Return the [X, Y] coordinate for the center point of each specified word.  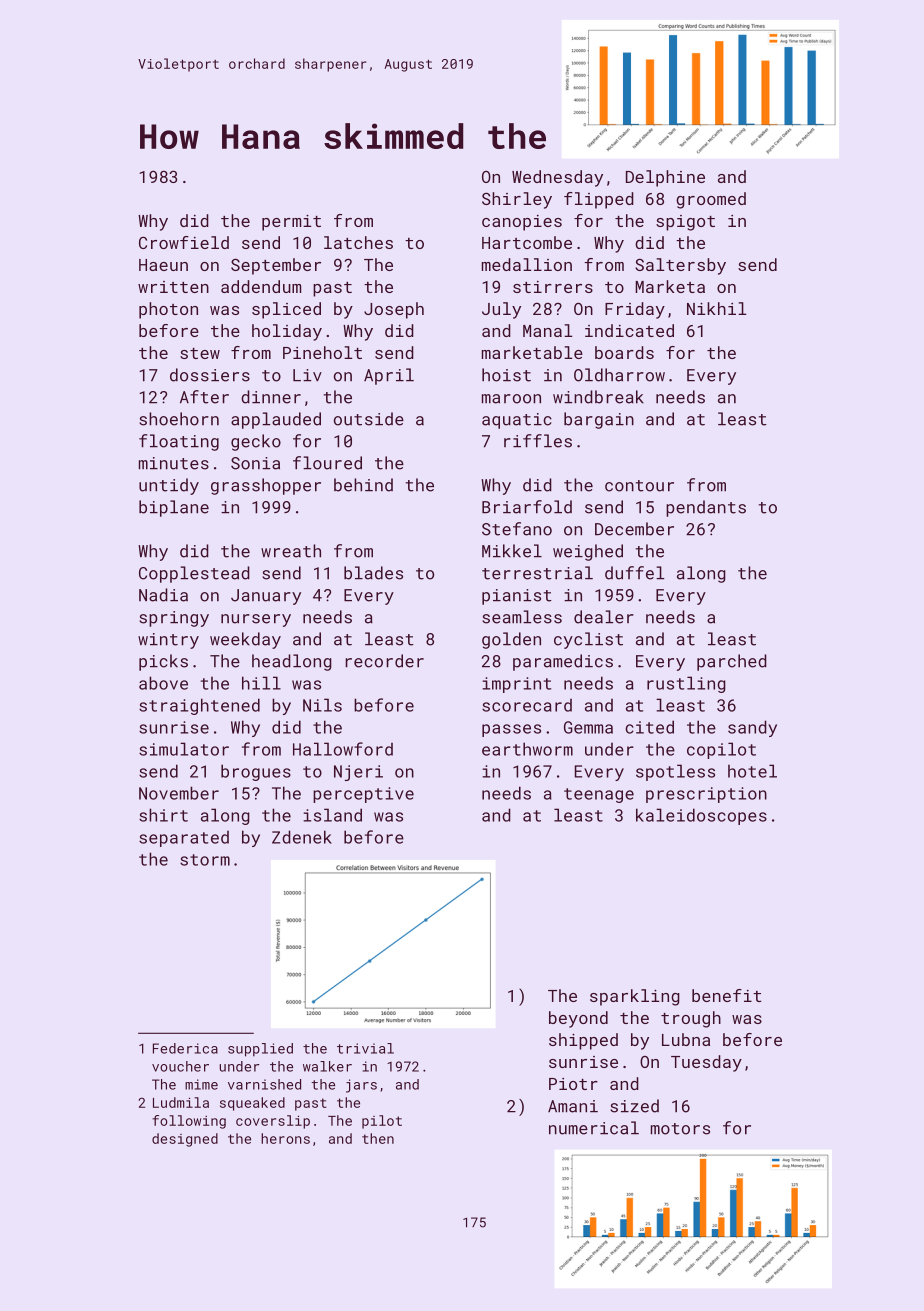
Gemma [588, 727]
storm [205, 860]
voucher [180, 1066]
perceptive [363, 795]
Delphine [665, 178]
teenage [599, 795]
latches [358, 242]
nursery [256, 620]
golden [511, 640]
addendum [261, 286]
